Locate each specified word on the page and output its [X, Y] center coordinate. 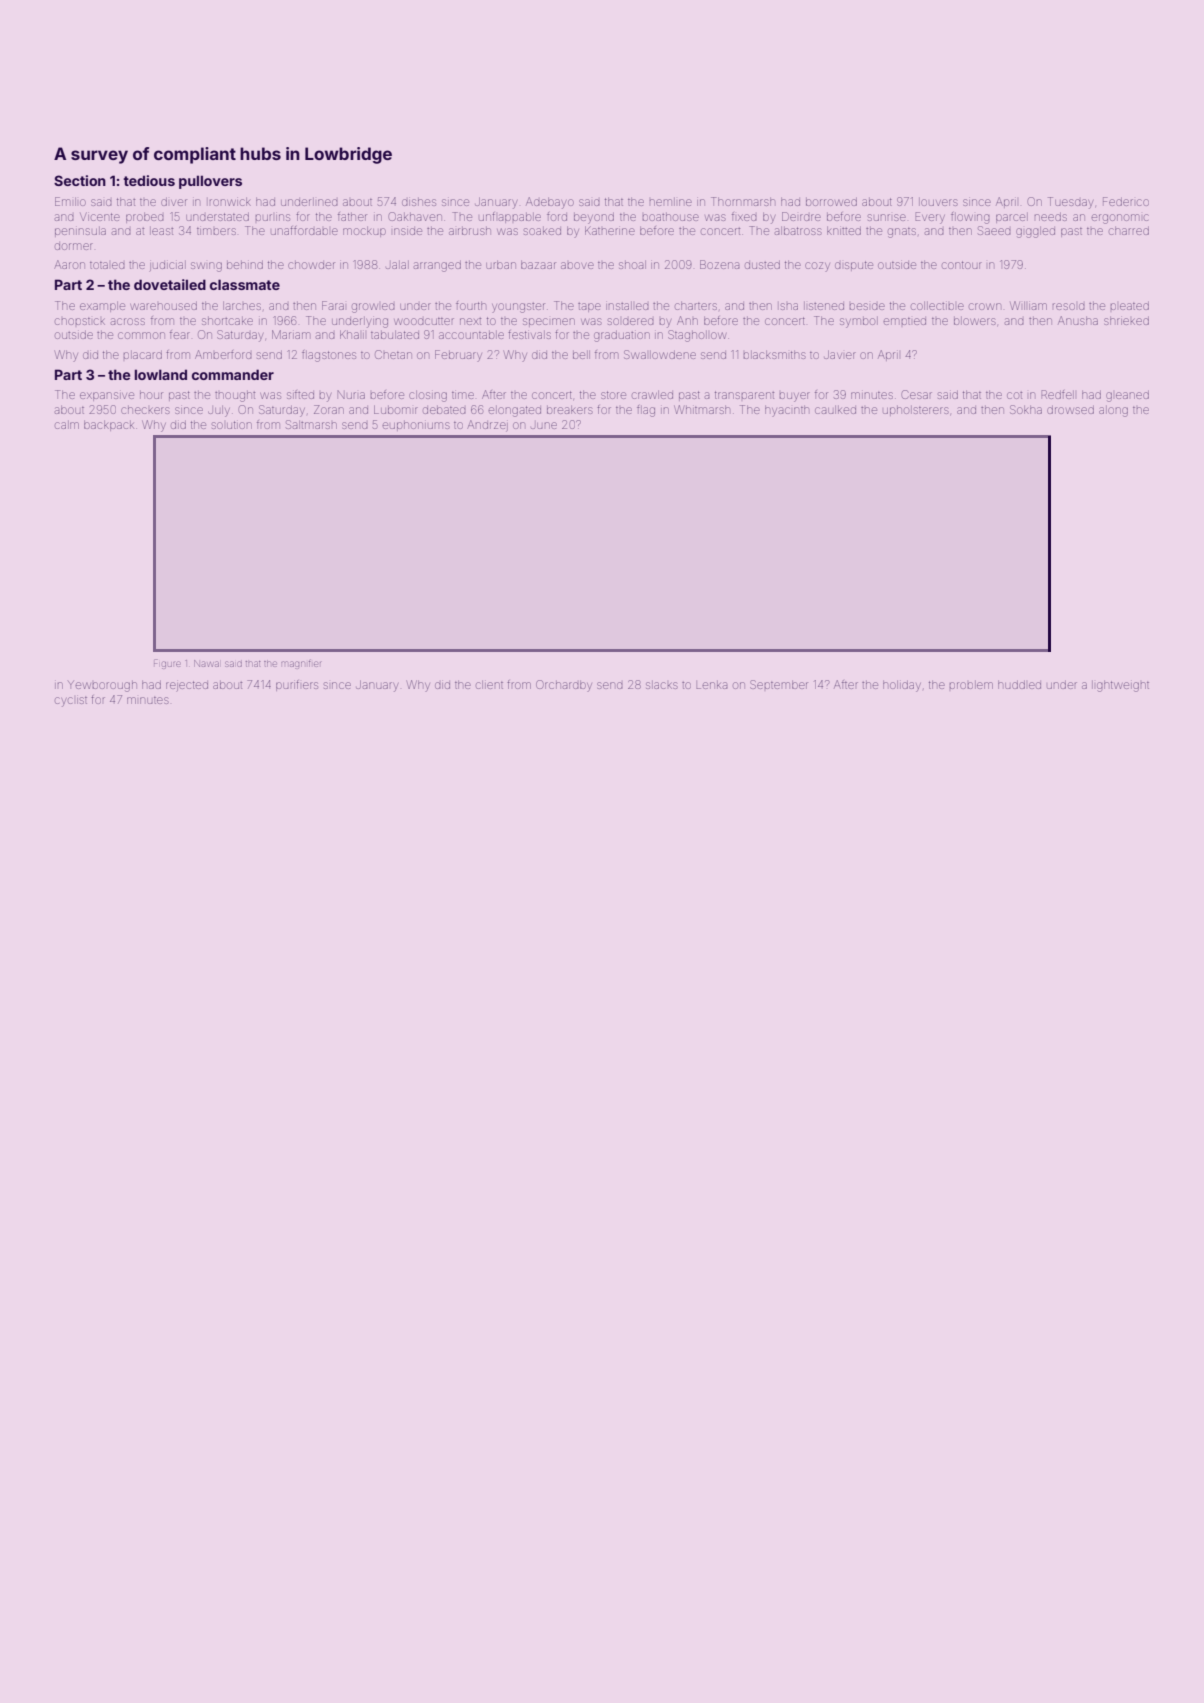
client [489, 685]
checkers [145, 410]
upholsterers [916, 411]
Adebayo [550, 203]
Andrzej [487, 425]
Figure [167, 664]
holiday [902, 686]
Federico [1126, 201]
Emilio [70, 201]
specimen [549, 322]
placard [143, 355]
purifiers [297, 685]
